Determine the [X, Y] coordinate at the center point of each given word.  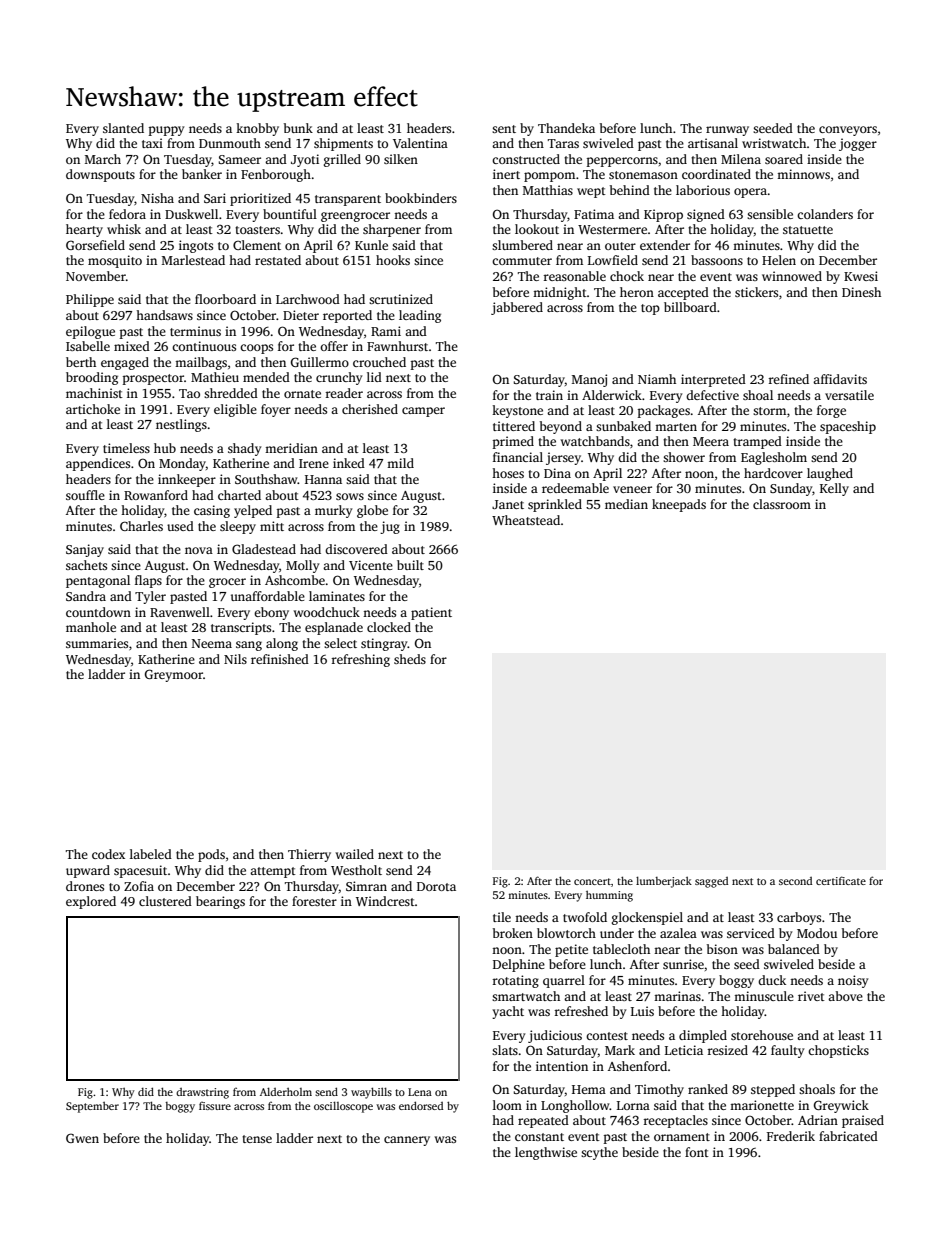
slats [505, 1050]
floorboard [225, 299]
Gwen [82, 1138]
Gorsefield [95, 245]
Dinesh [861, 292]
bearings [220, 902]
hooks [393, 260]
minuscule [764, 996]
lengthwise [546, 1153]
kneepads [679, 505]
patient [431, 613]
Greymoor [174, 675]
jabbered [517, 308]
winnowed [792, 276]
